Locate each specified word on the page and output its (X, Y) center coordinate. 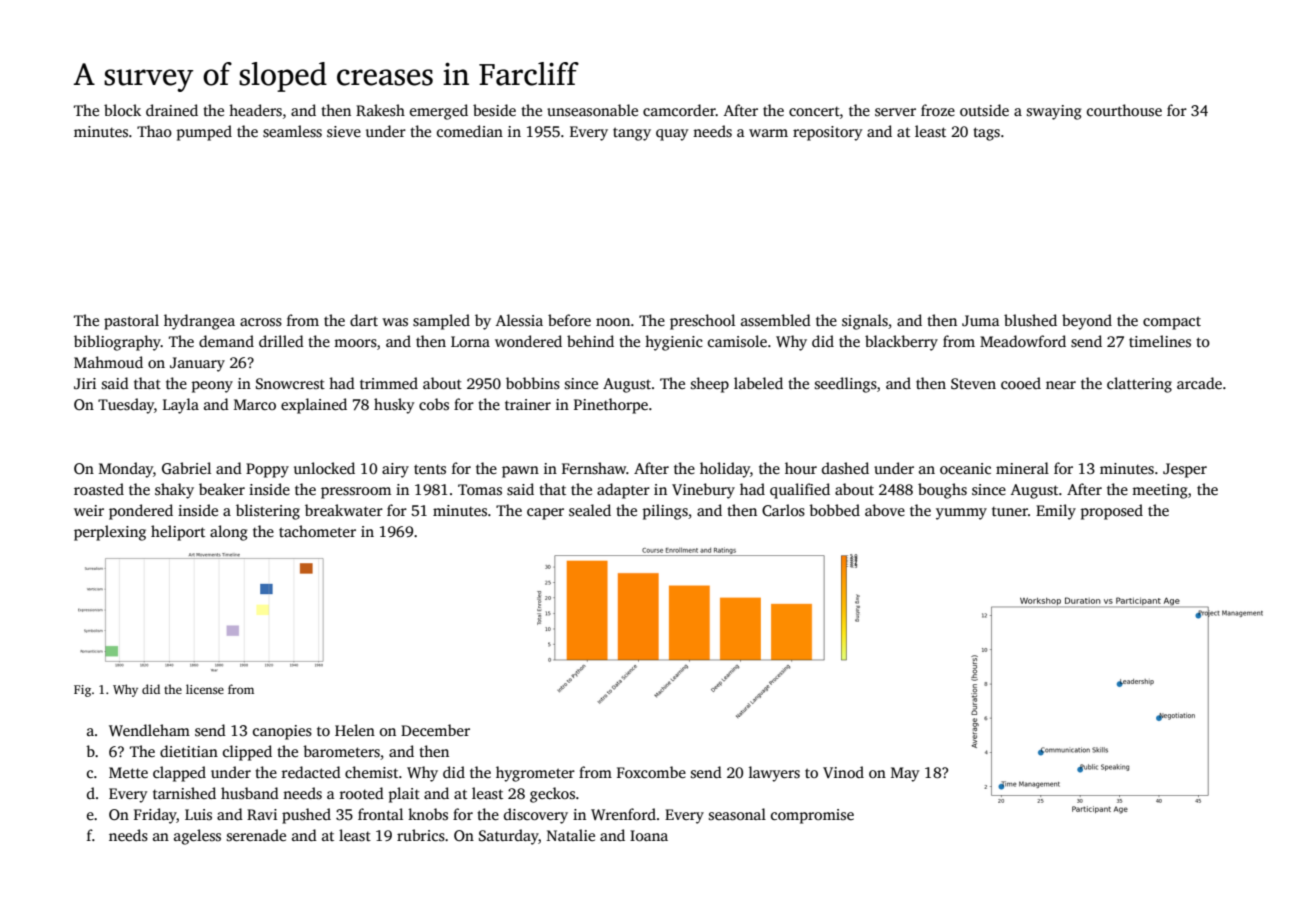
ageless (197, 837)
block (122, 110)
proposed (1112, 512)
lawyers (774, 774)
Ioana (649, 835)
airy (395, 470)
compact (1172, 323)
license (205, 689)
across (261, 322)
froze (938, 110)
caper (545, 514)
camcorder (679, 110)
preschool (702, 322)
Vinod (843, 772)
